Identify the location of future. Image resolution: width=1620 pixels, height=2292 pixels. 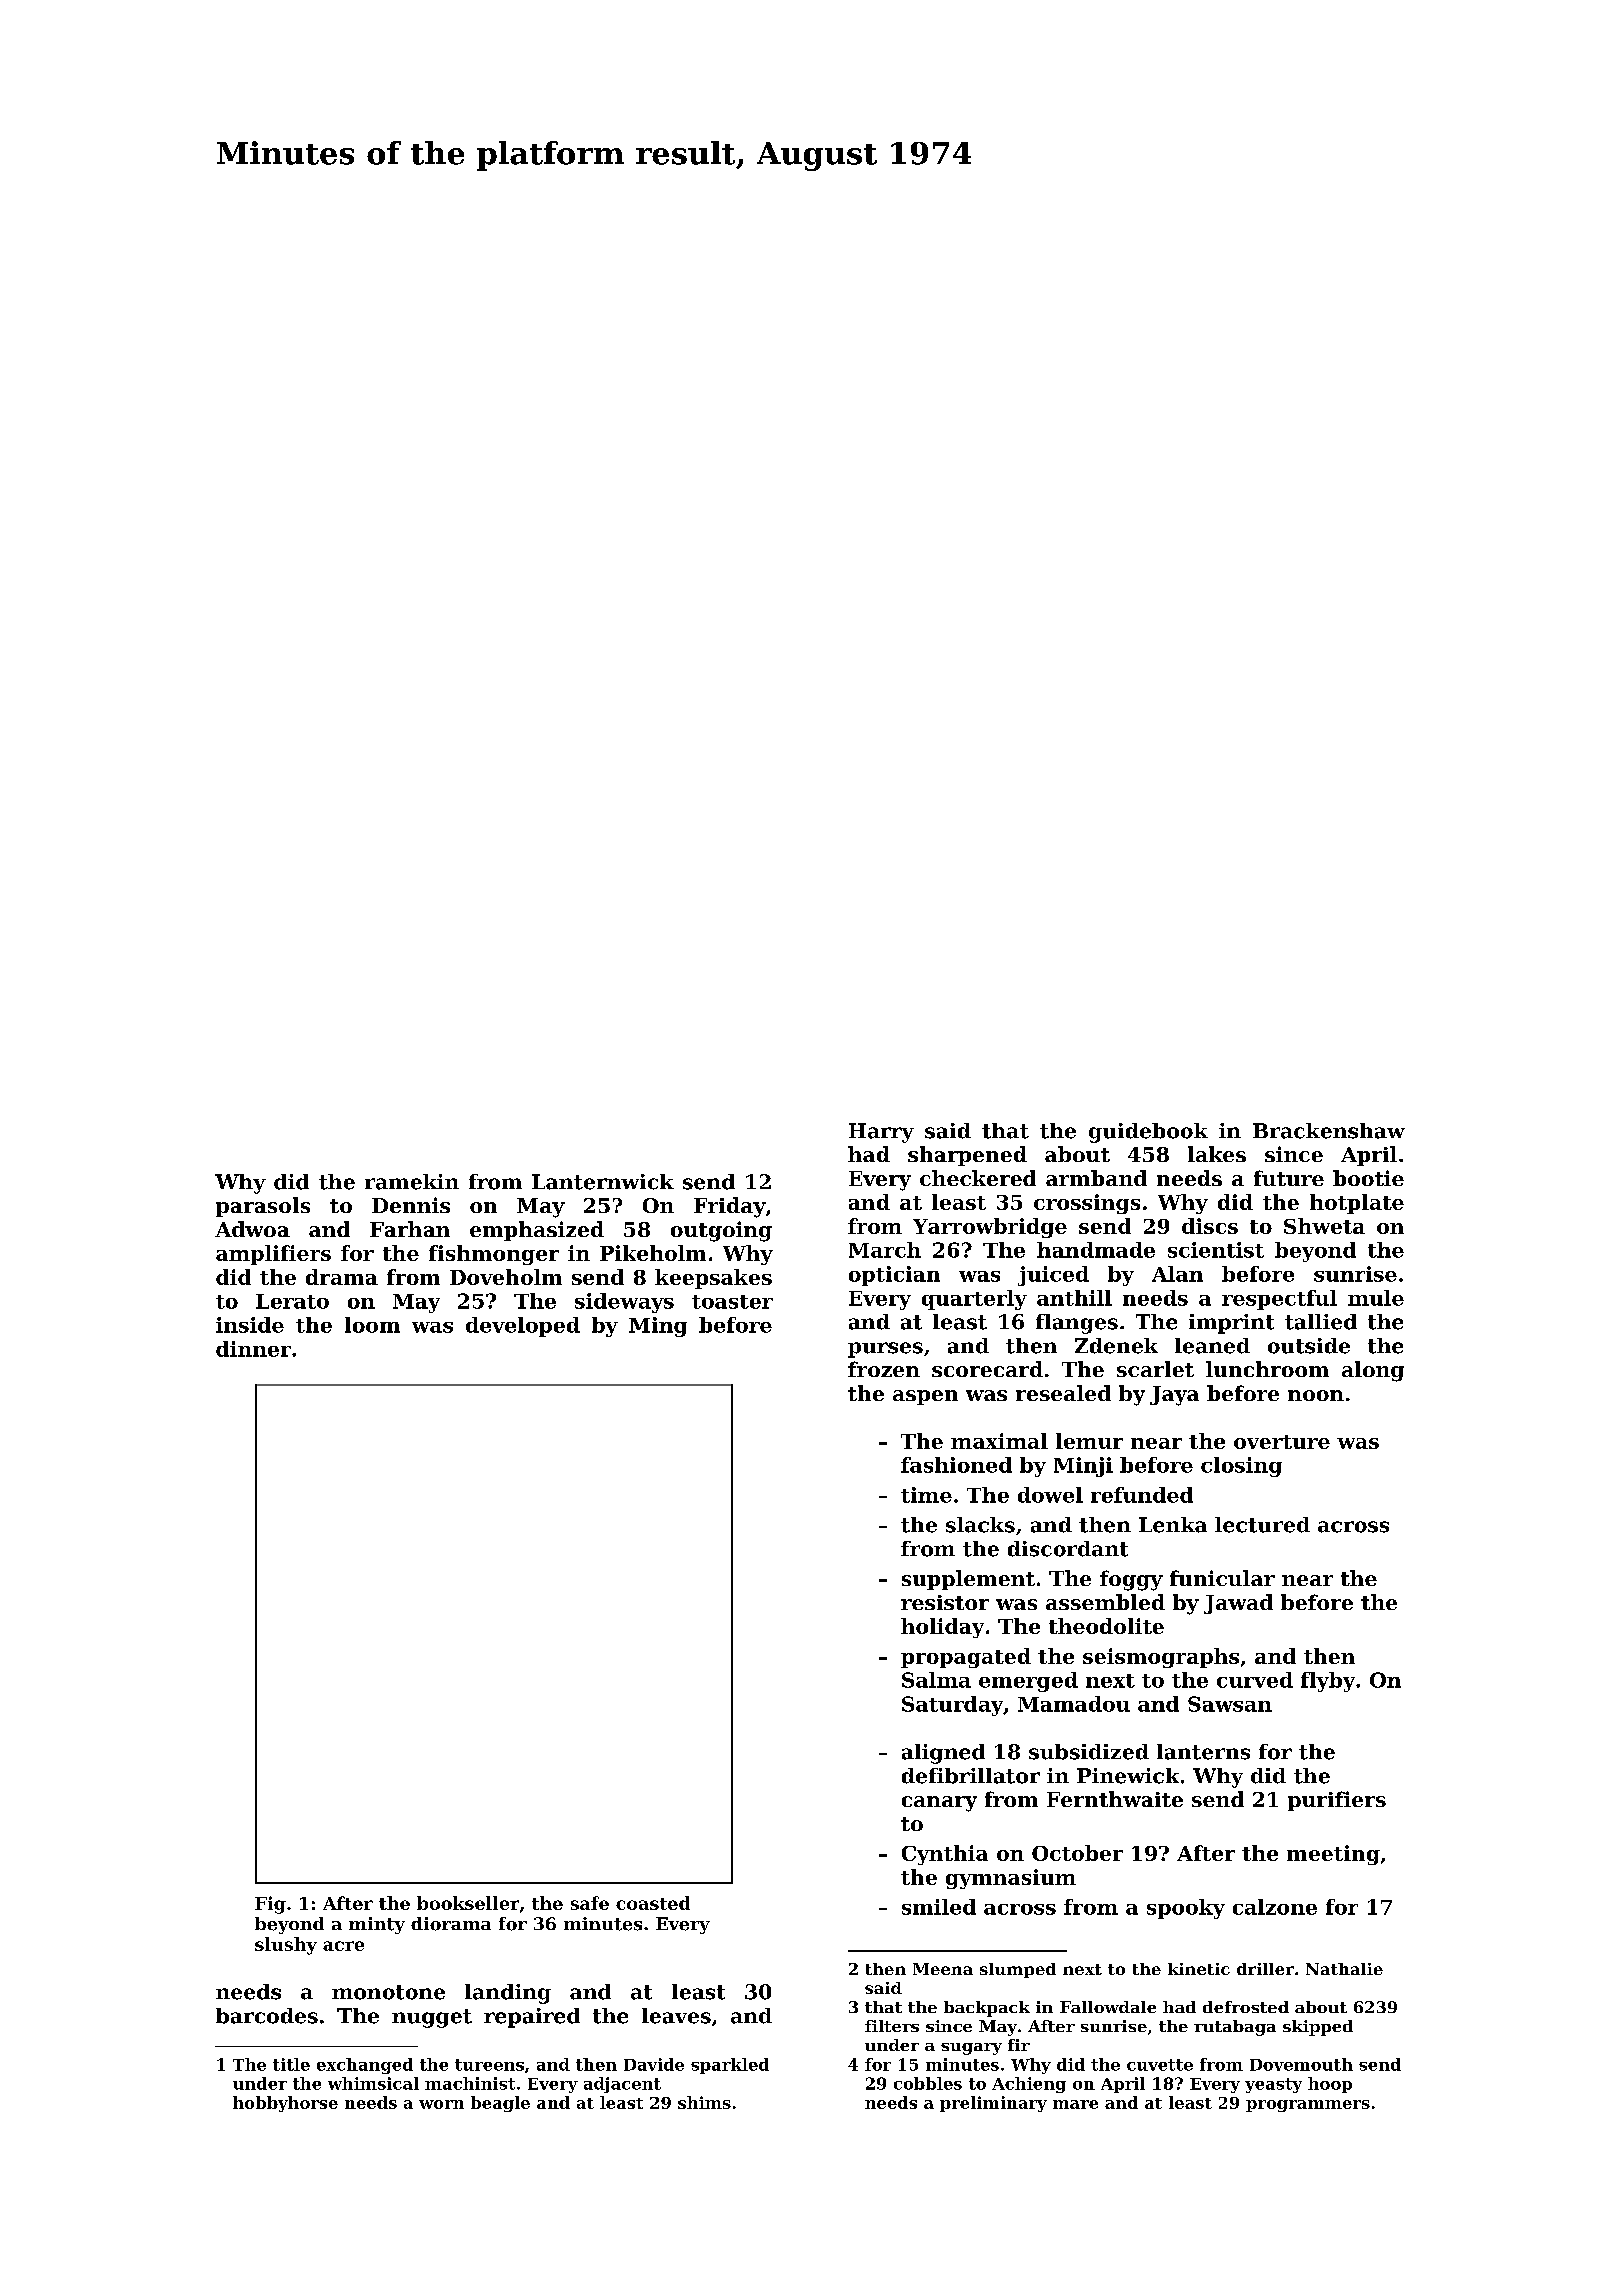
(1289, 1178).
